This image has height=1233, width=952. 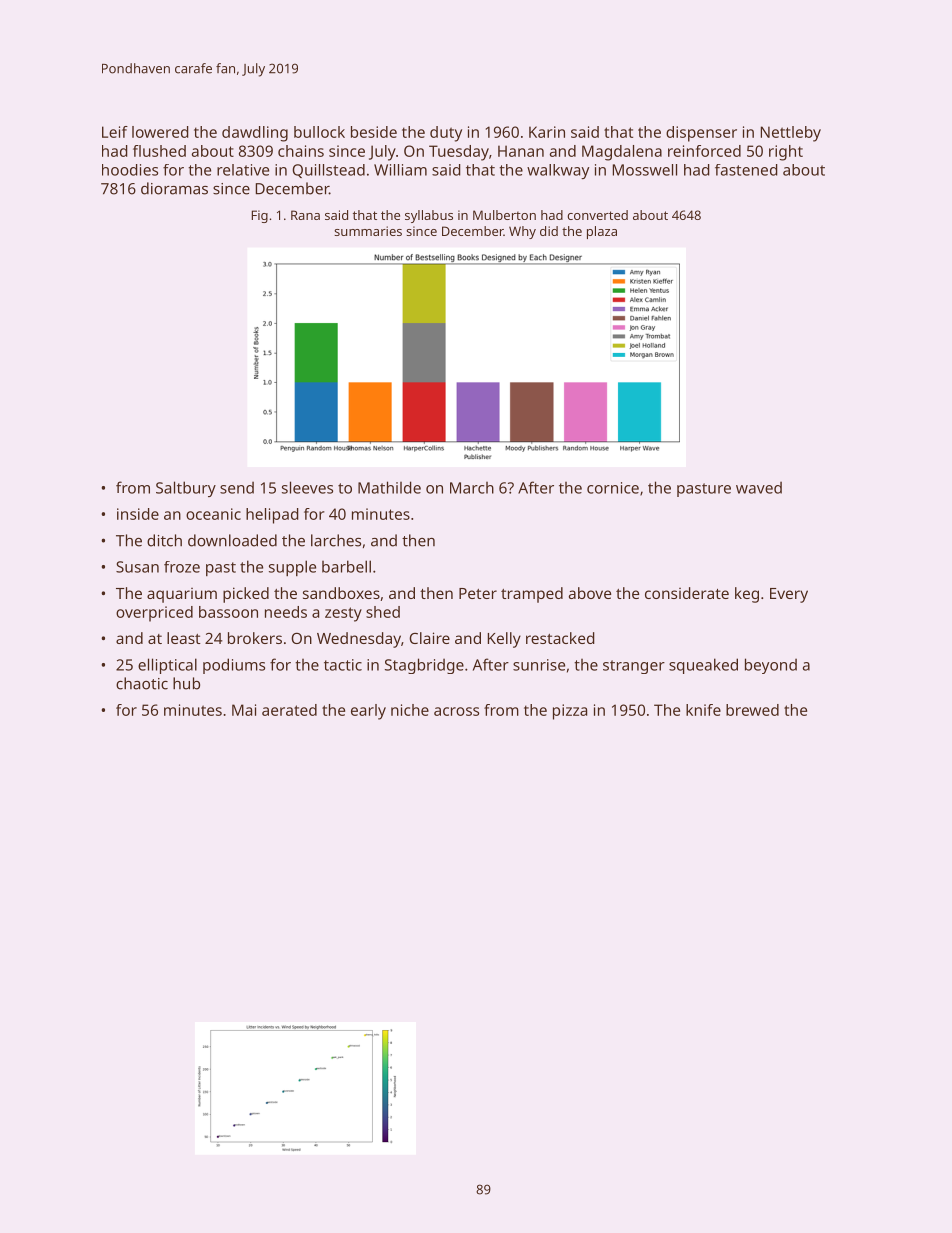 What do you see at coordinates (182, 595) in the image?
I see `aquarium` at bounding box center [182, 595].
